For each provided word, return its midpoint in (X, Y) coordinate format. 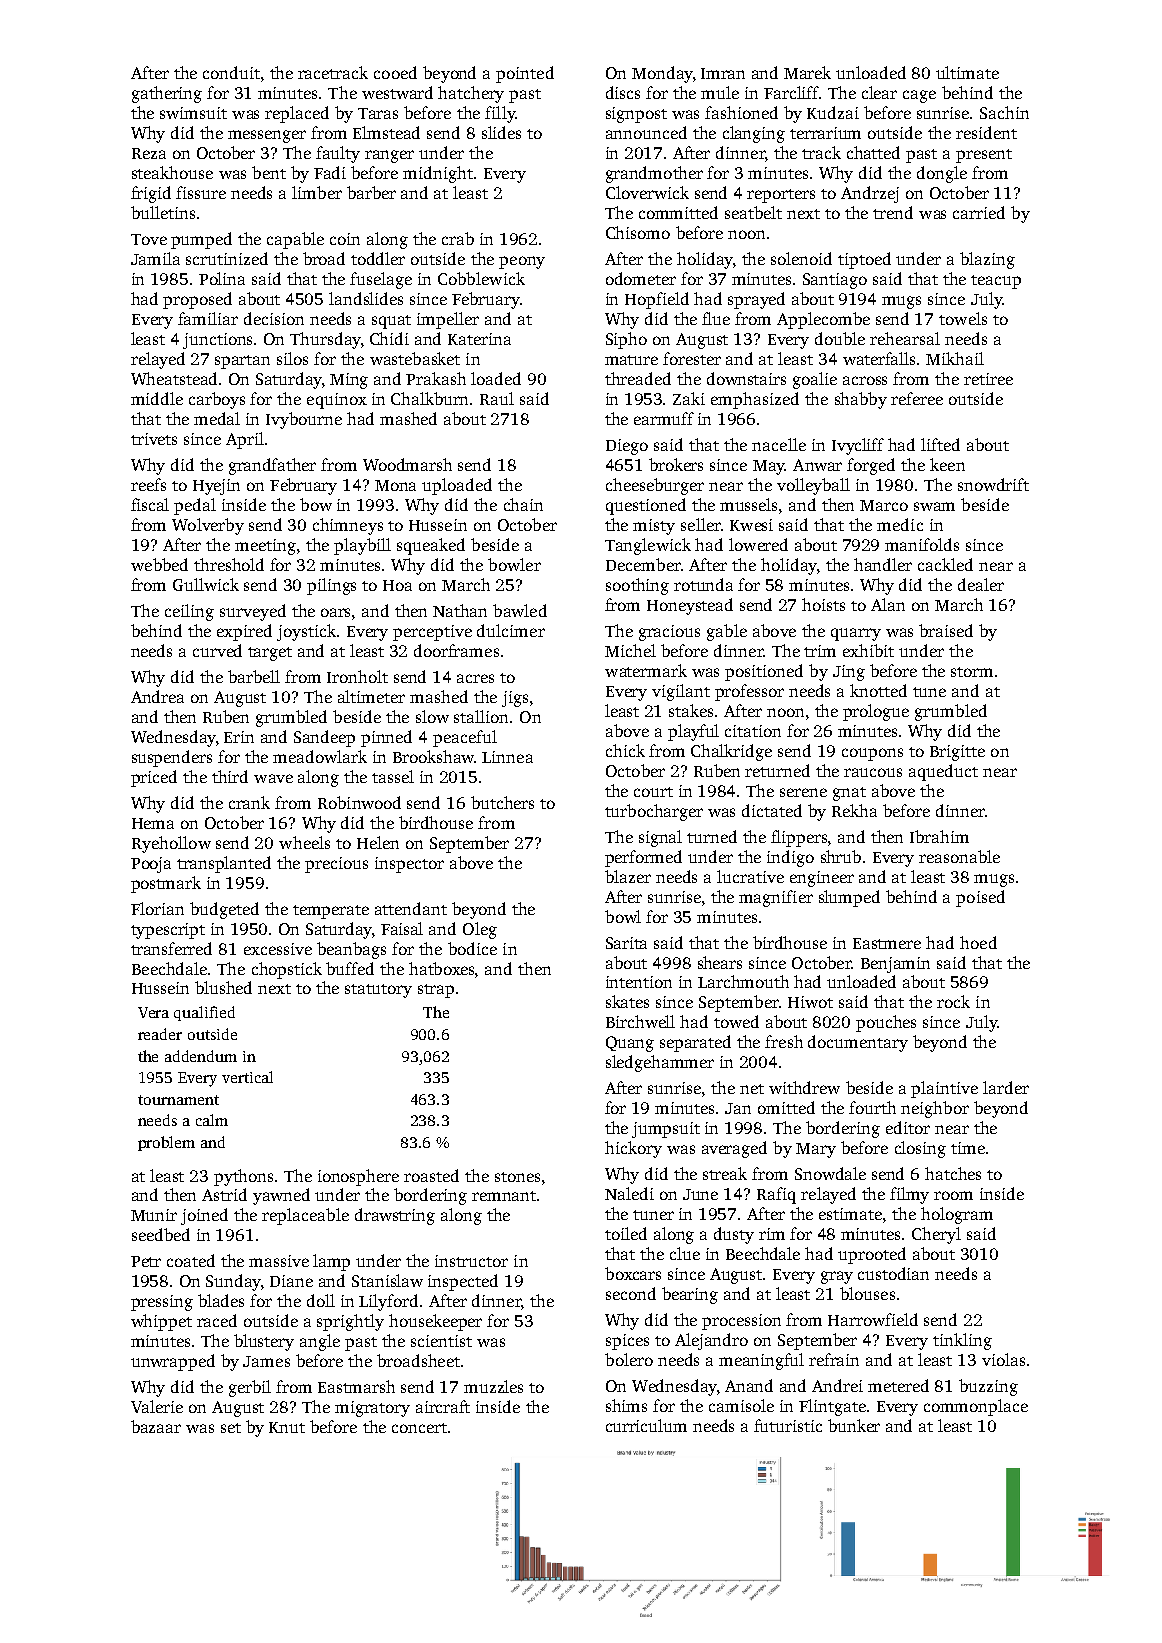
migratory (372, 1409)
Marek (807, 72)
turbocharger (654, 812)
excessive (278, 949)
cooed (395, 72)
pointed (525, 74)
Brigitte (957, 753)
